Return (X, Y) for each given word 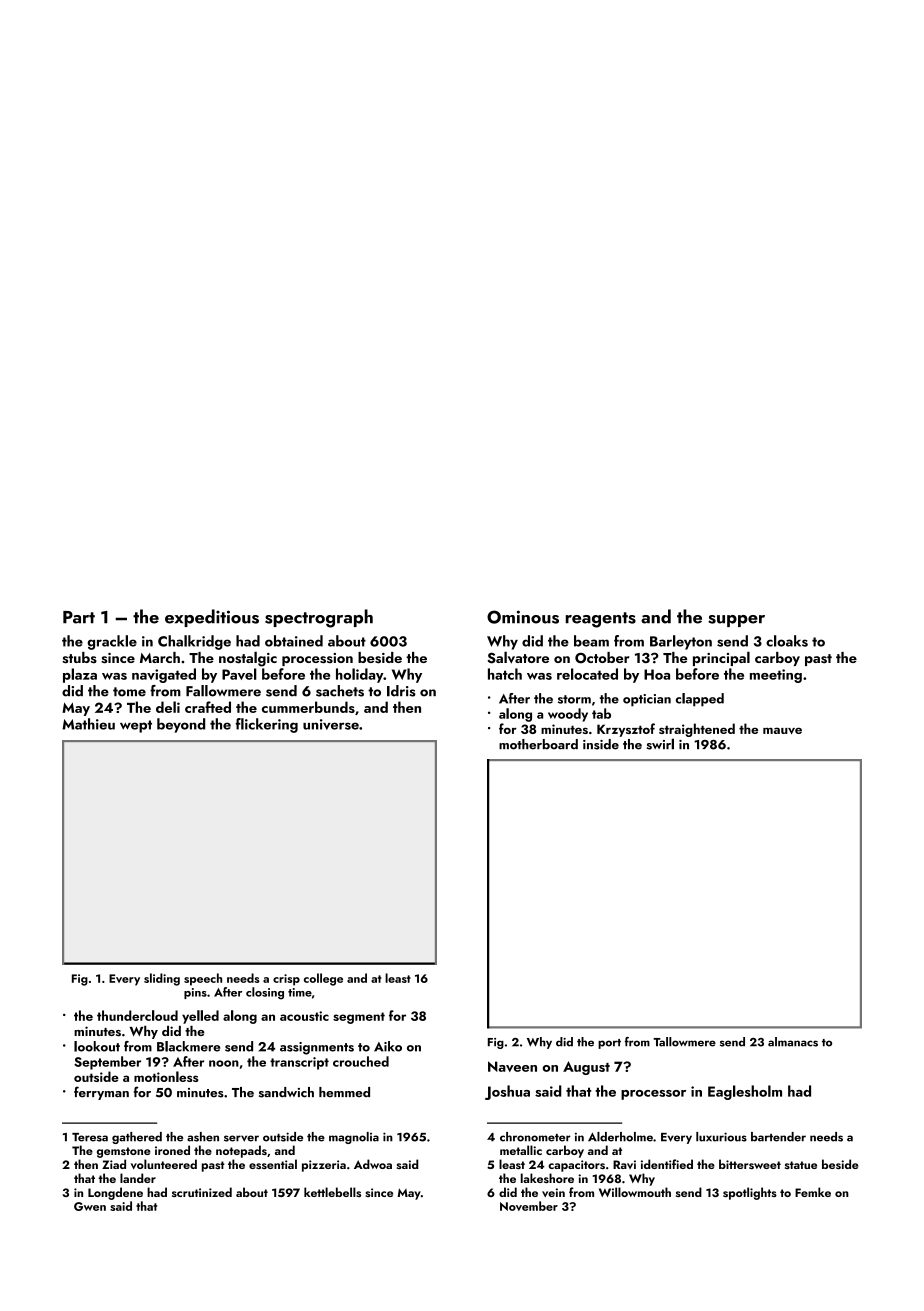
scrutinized (202, 1192)
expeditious (212, 618)
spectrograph (319, 618)
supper (736, 621)
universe (331, 724)
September (107, 1063)
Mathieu (88, 724)
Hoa (657, 674)
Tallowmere (684, 1042)
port (609, 1044)
